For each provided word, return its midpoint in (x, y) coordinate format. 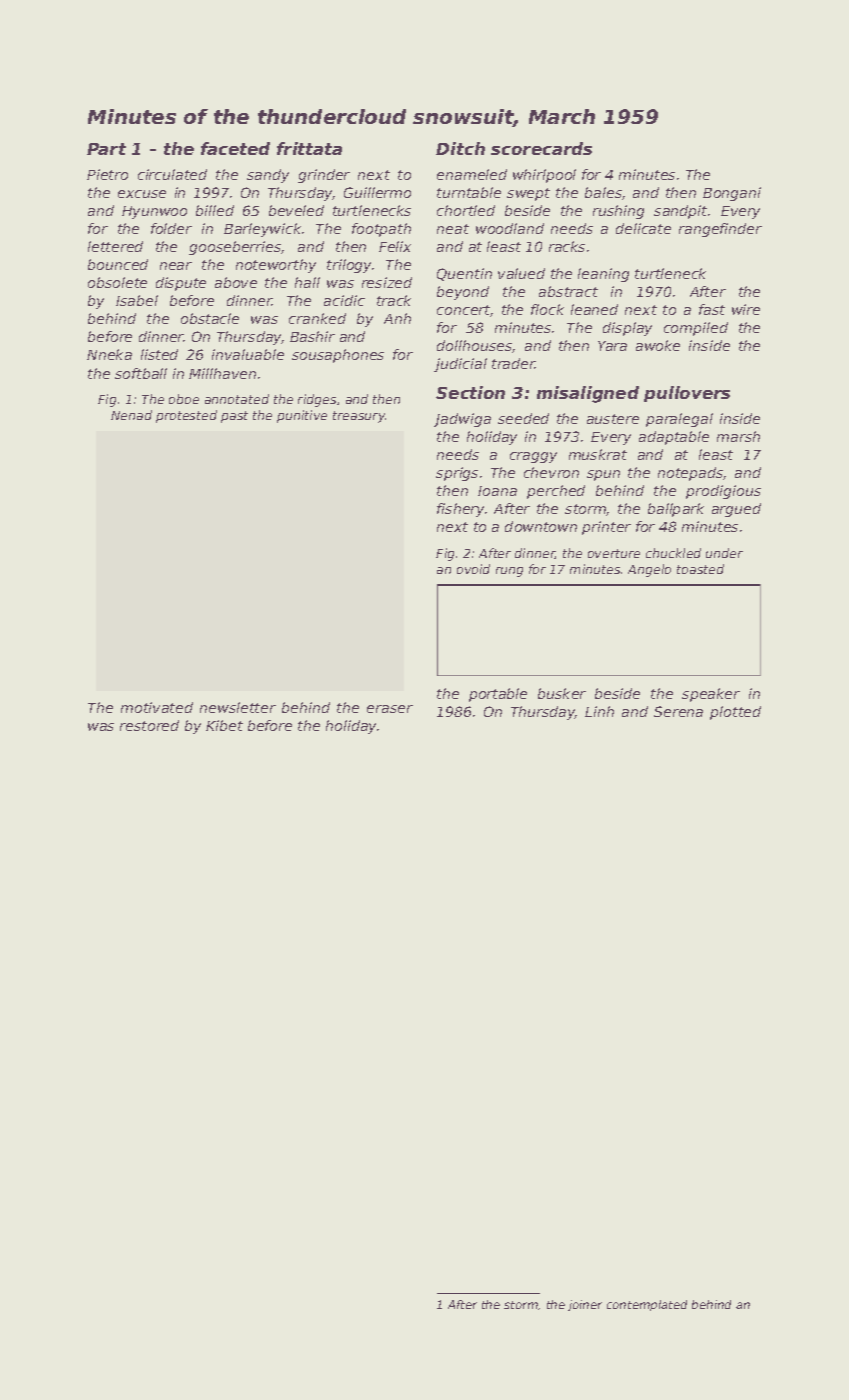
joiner (585, 1305)
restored (149, 725)
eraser (390, 709)
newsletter (238, 707)
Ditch (460, 148)
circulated (172, 174)
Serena (678, 711)
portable (498, 695)
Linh (599, 711)
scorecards (541, 148)
